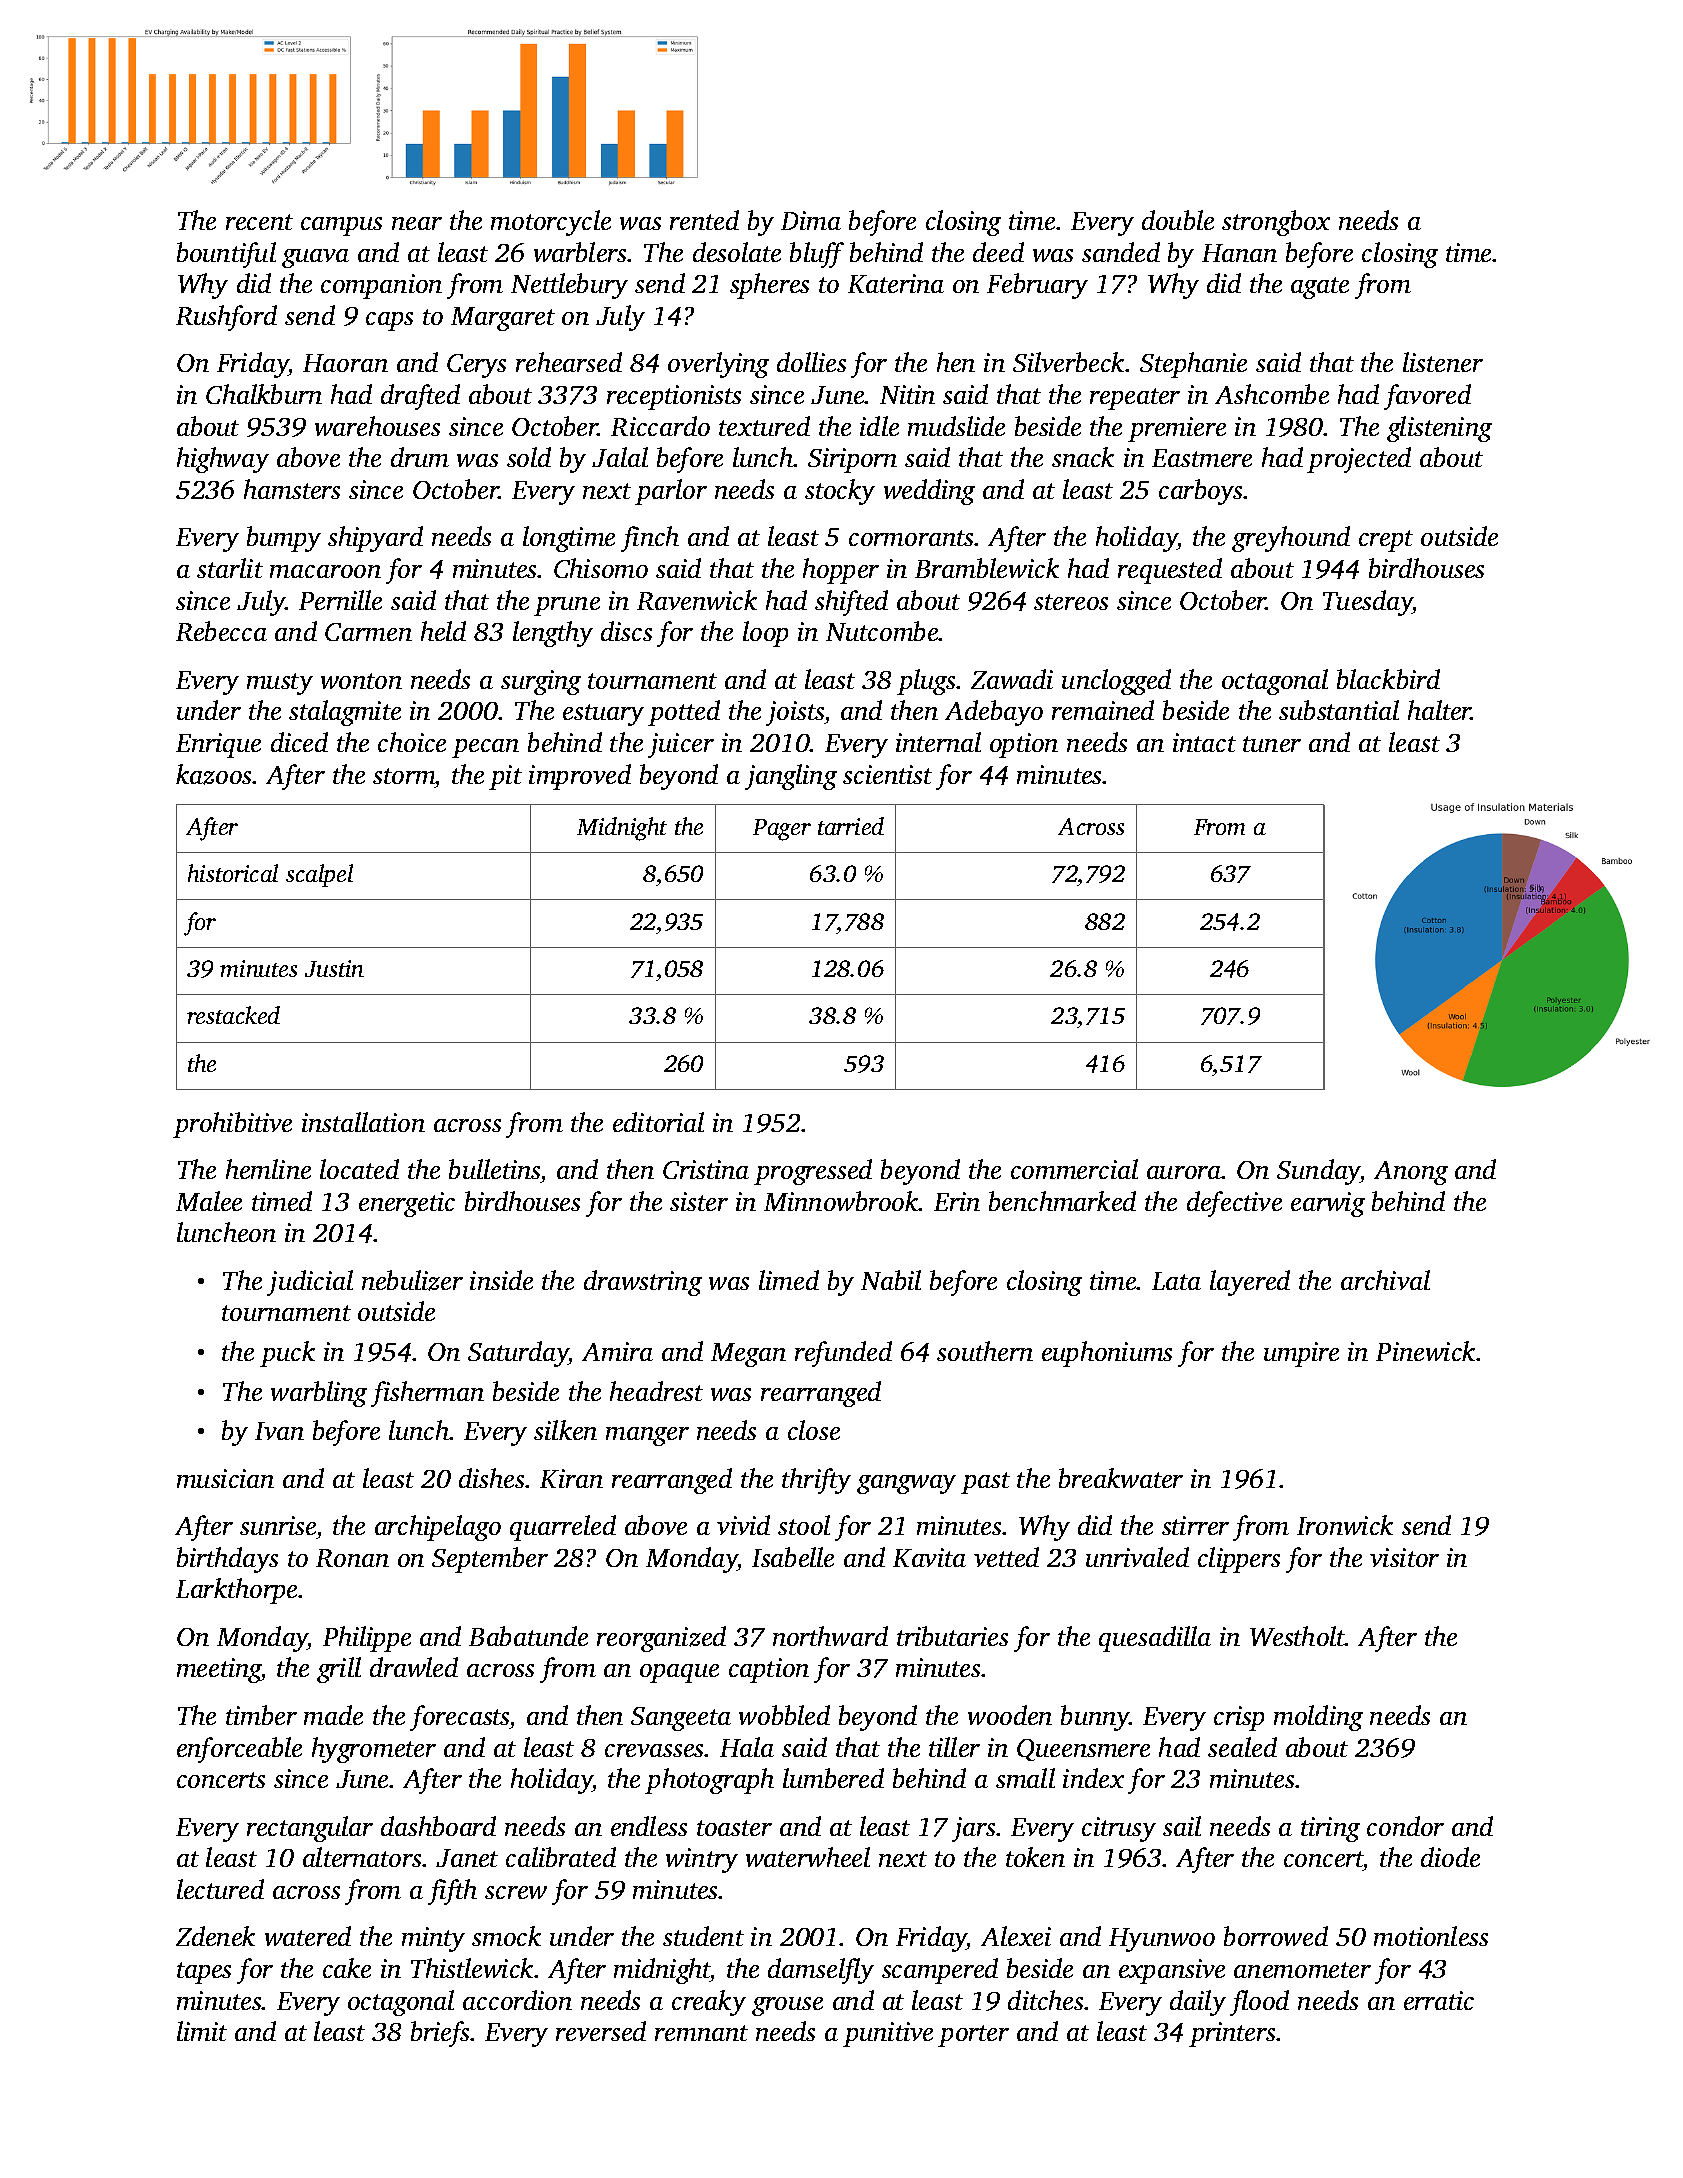 This screenshot has width=1683, height=2178. What do you see at coordinates (973, 2036) in the screenshot?
I see `porter` at bounding box center [973, 2036].
